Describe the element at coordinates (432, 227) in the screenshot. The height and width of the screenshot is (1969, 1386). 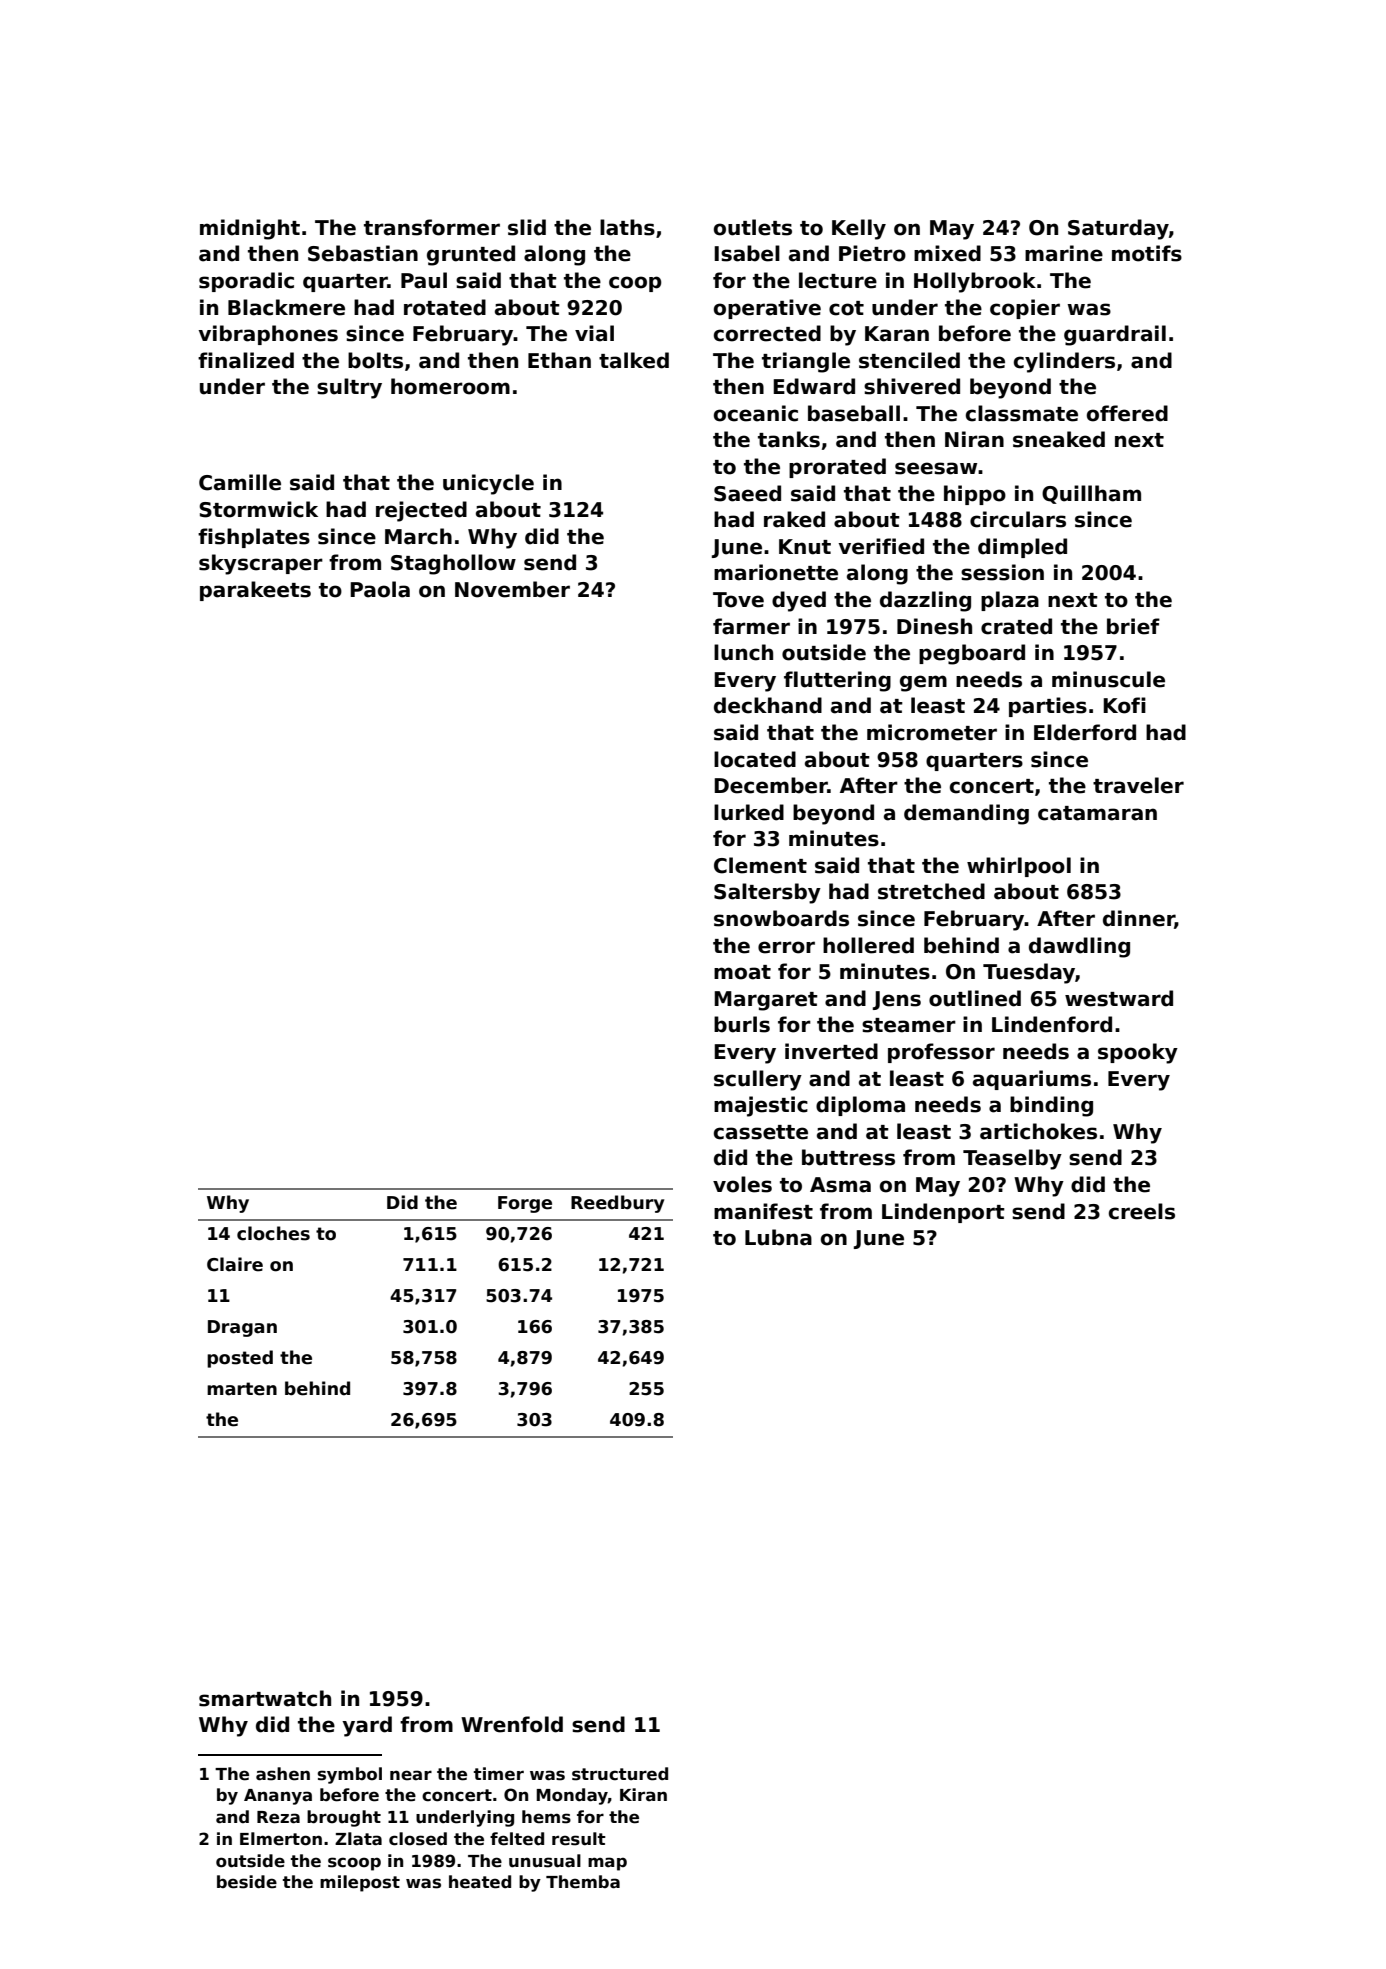
I see `transformer` at that location.
